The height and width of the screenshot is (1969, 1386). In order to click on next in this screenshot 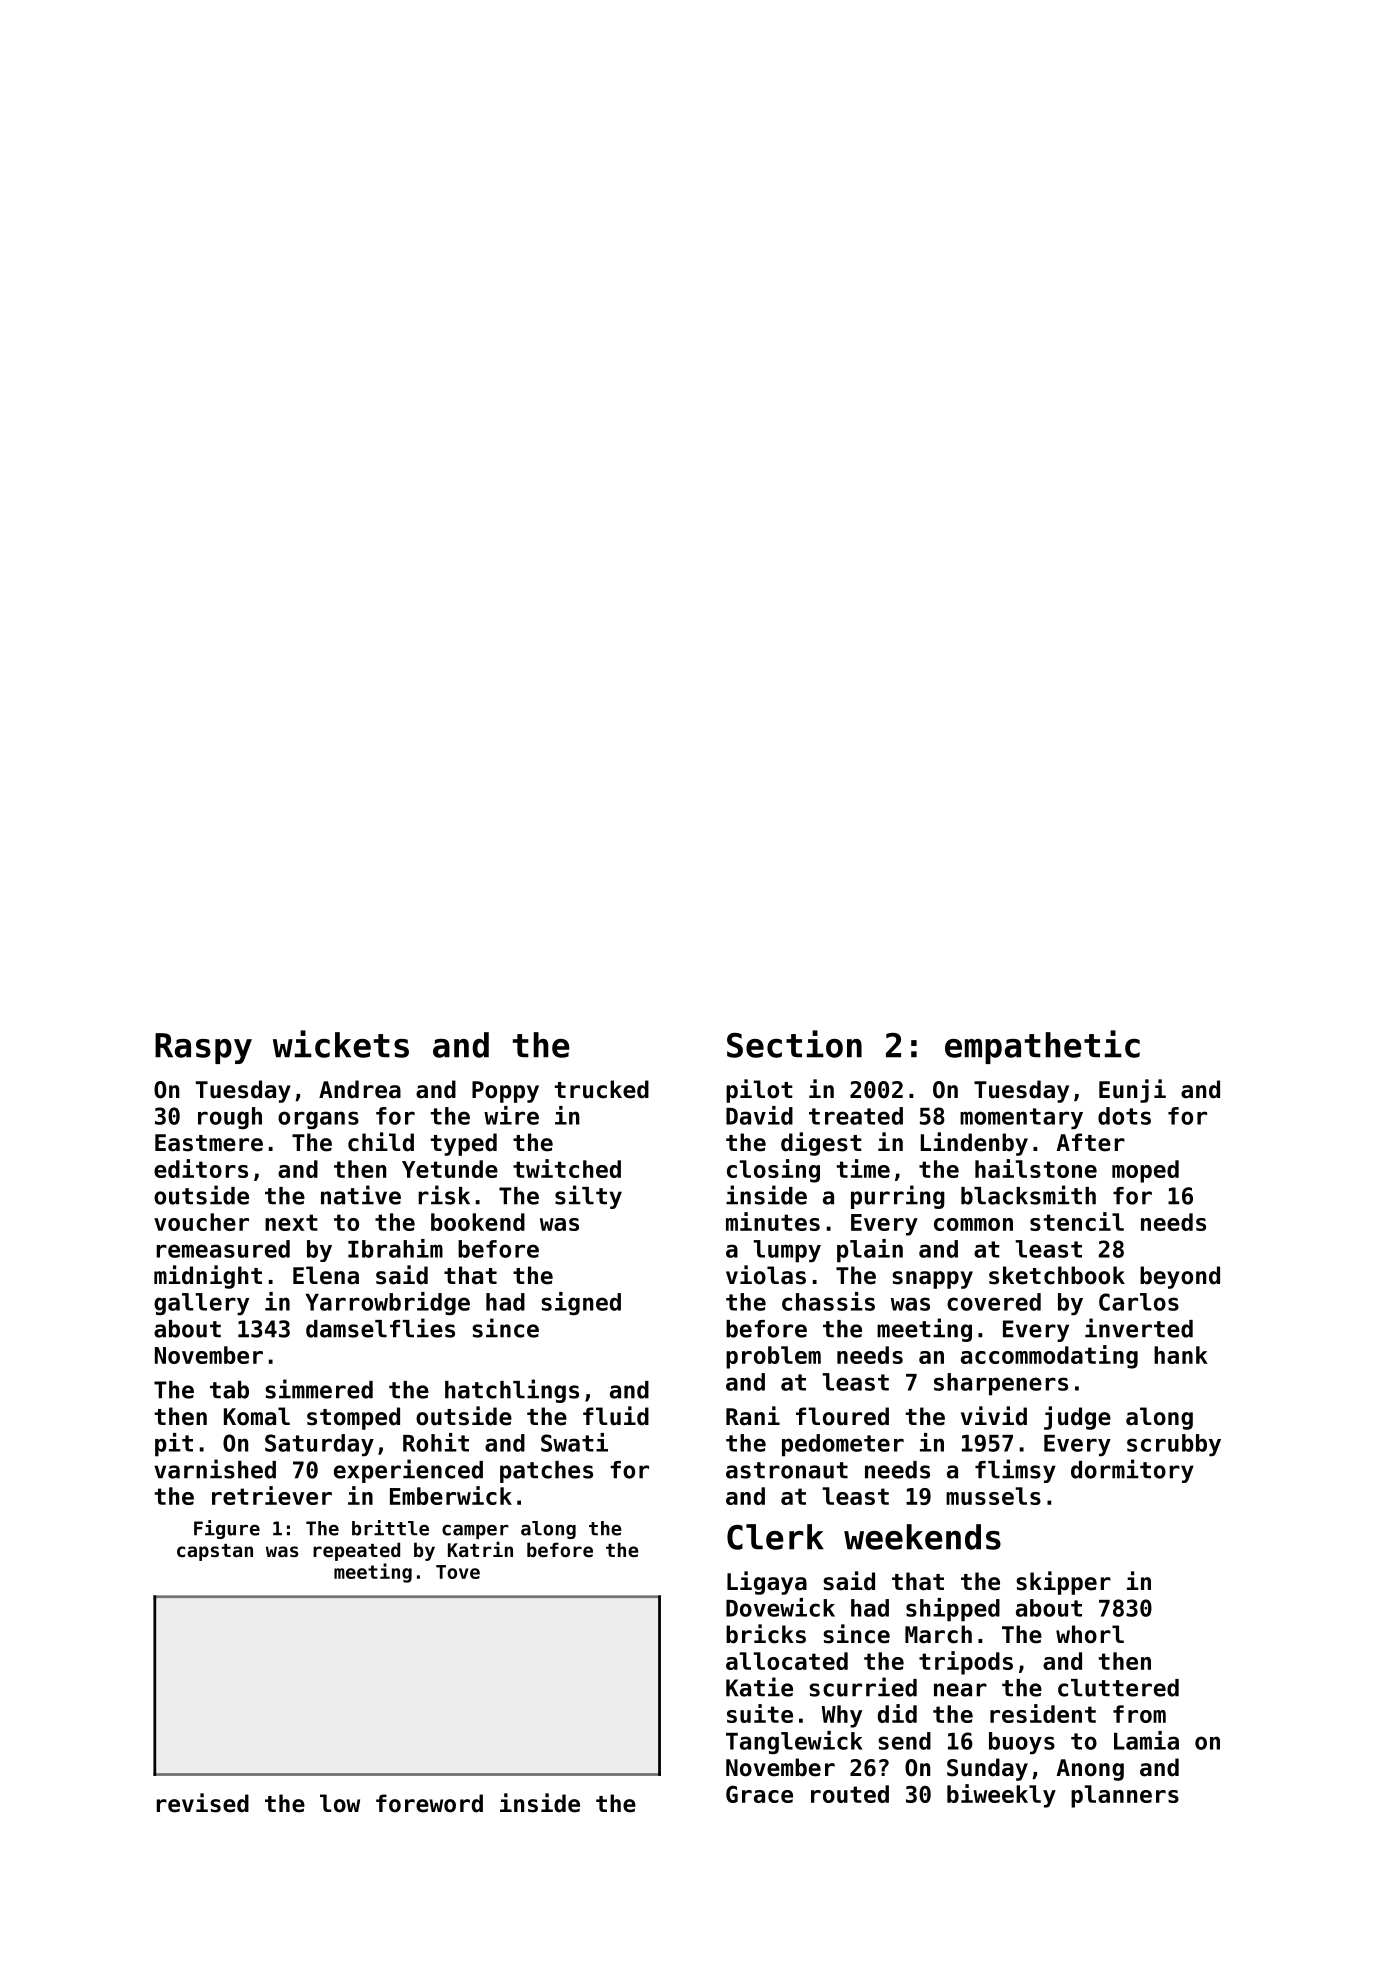, I will do `click(291, 1222)`.
